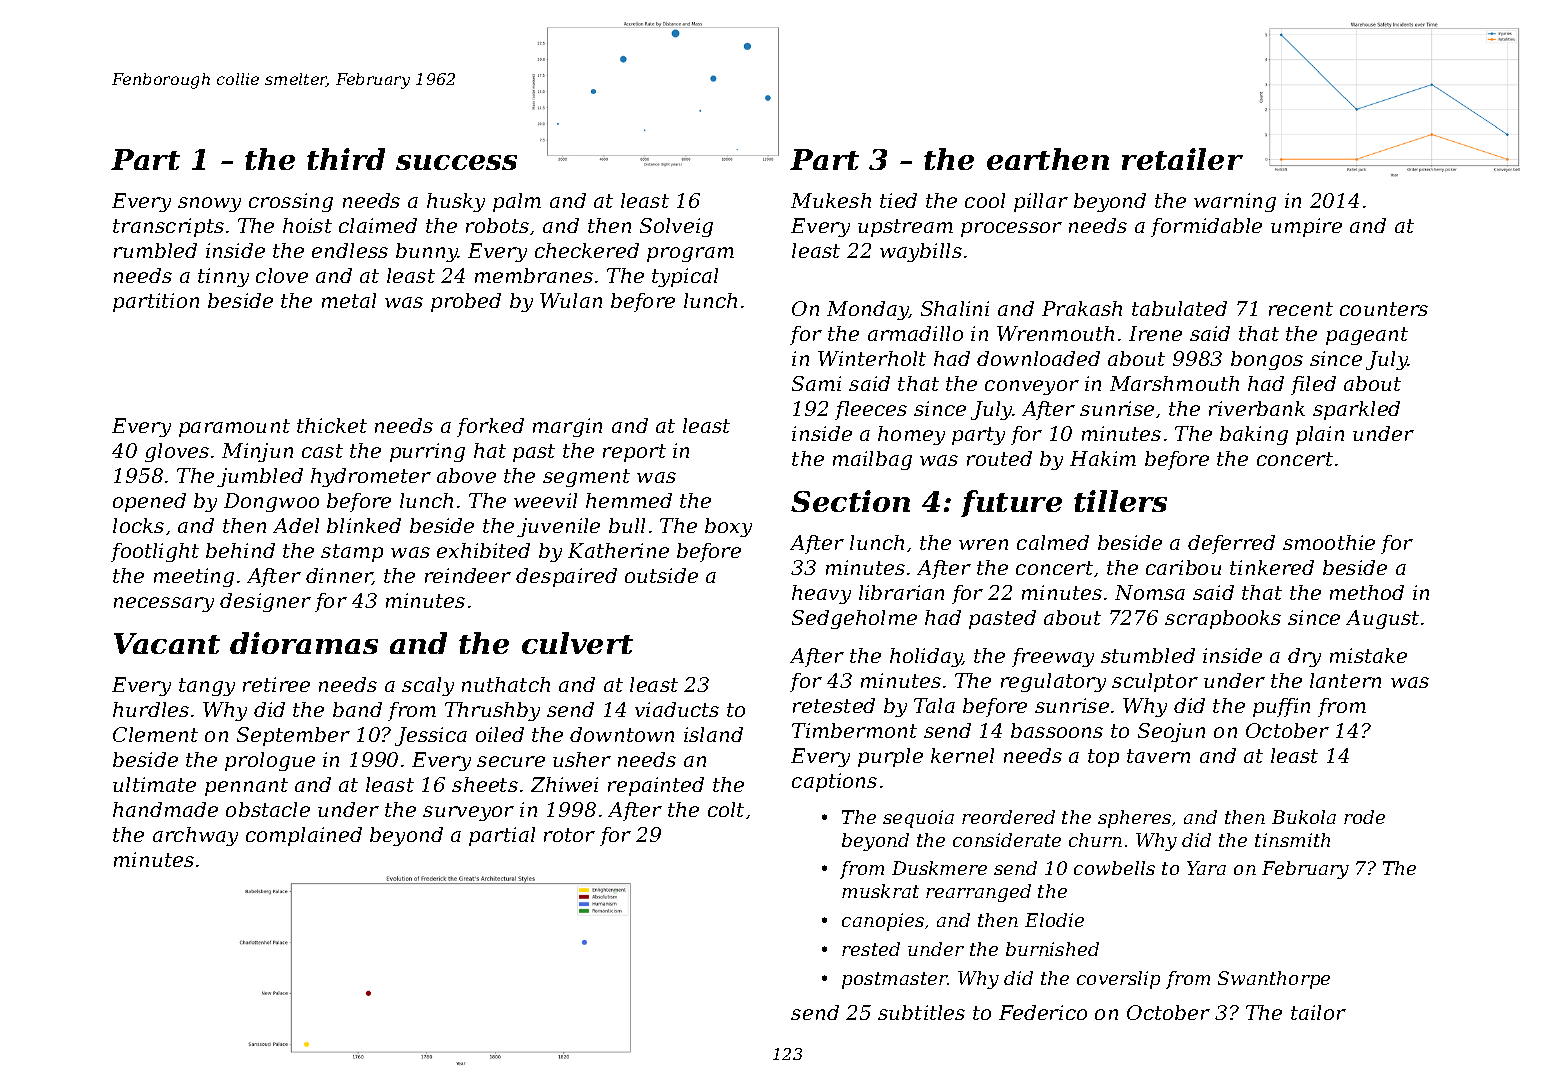 This screenshot has height=1092, width=1545. I want to click on scaly, so click(428, 686).
